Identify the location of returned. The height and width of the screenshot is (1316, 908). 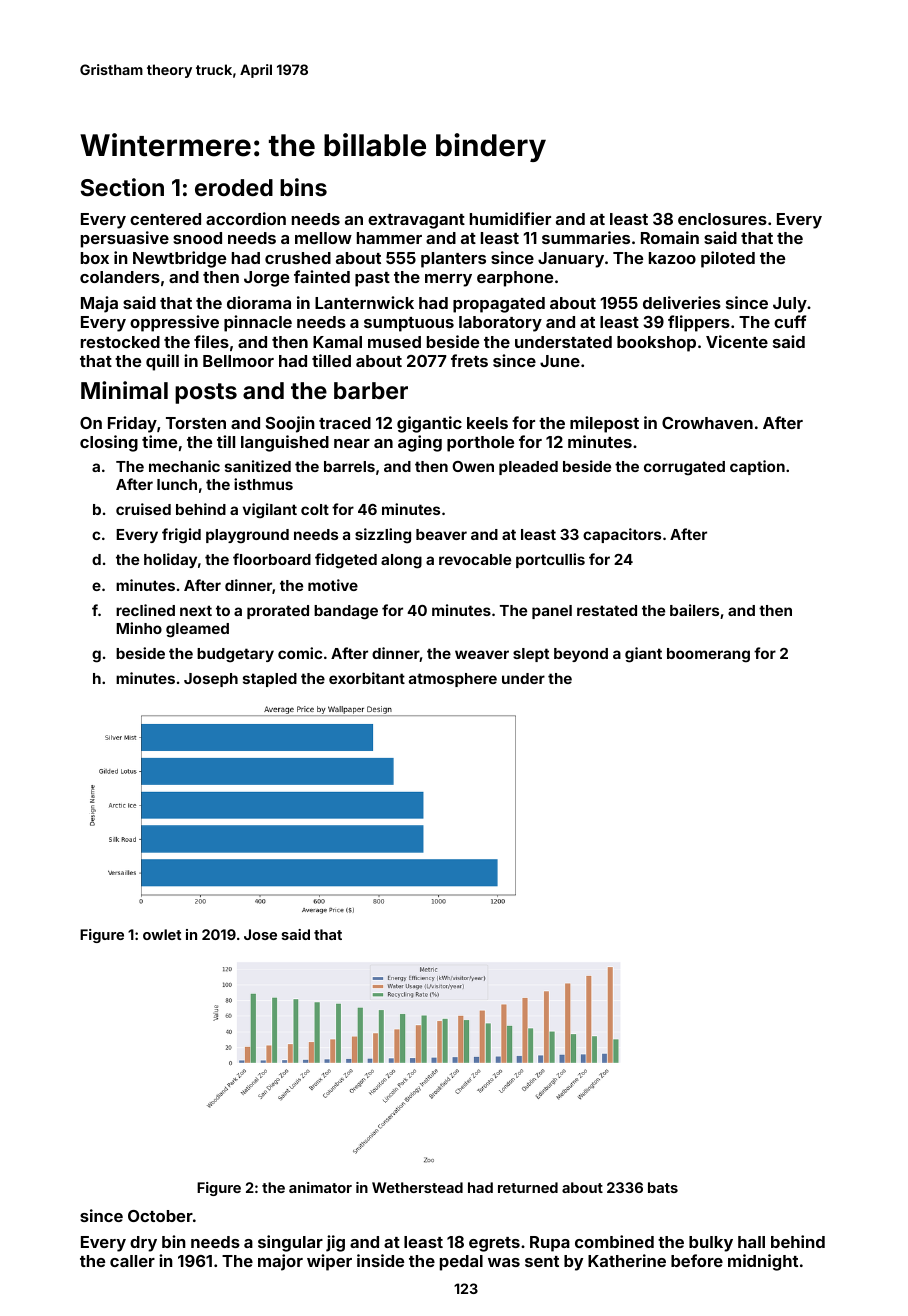
(528, 1187).
